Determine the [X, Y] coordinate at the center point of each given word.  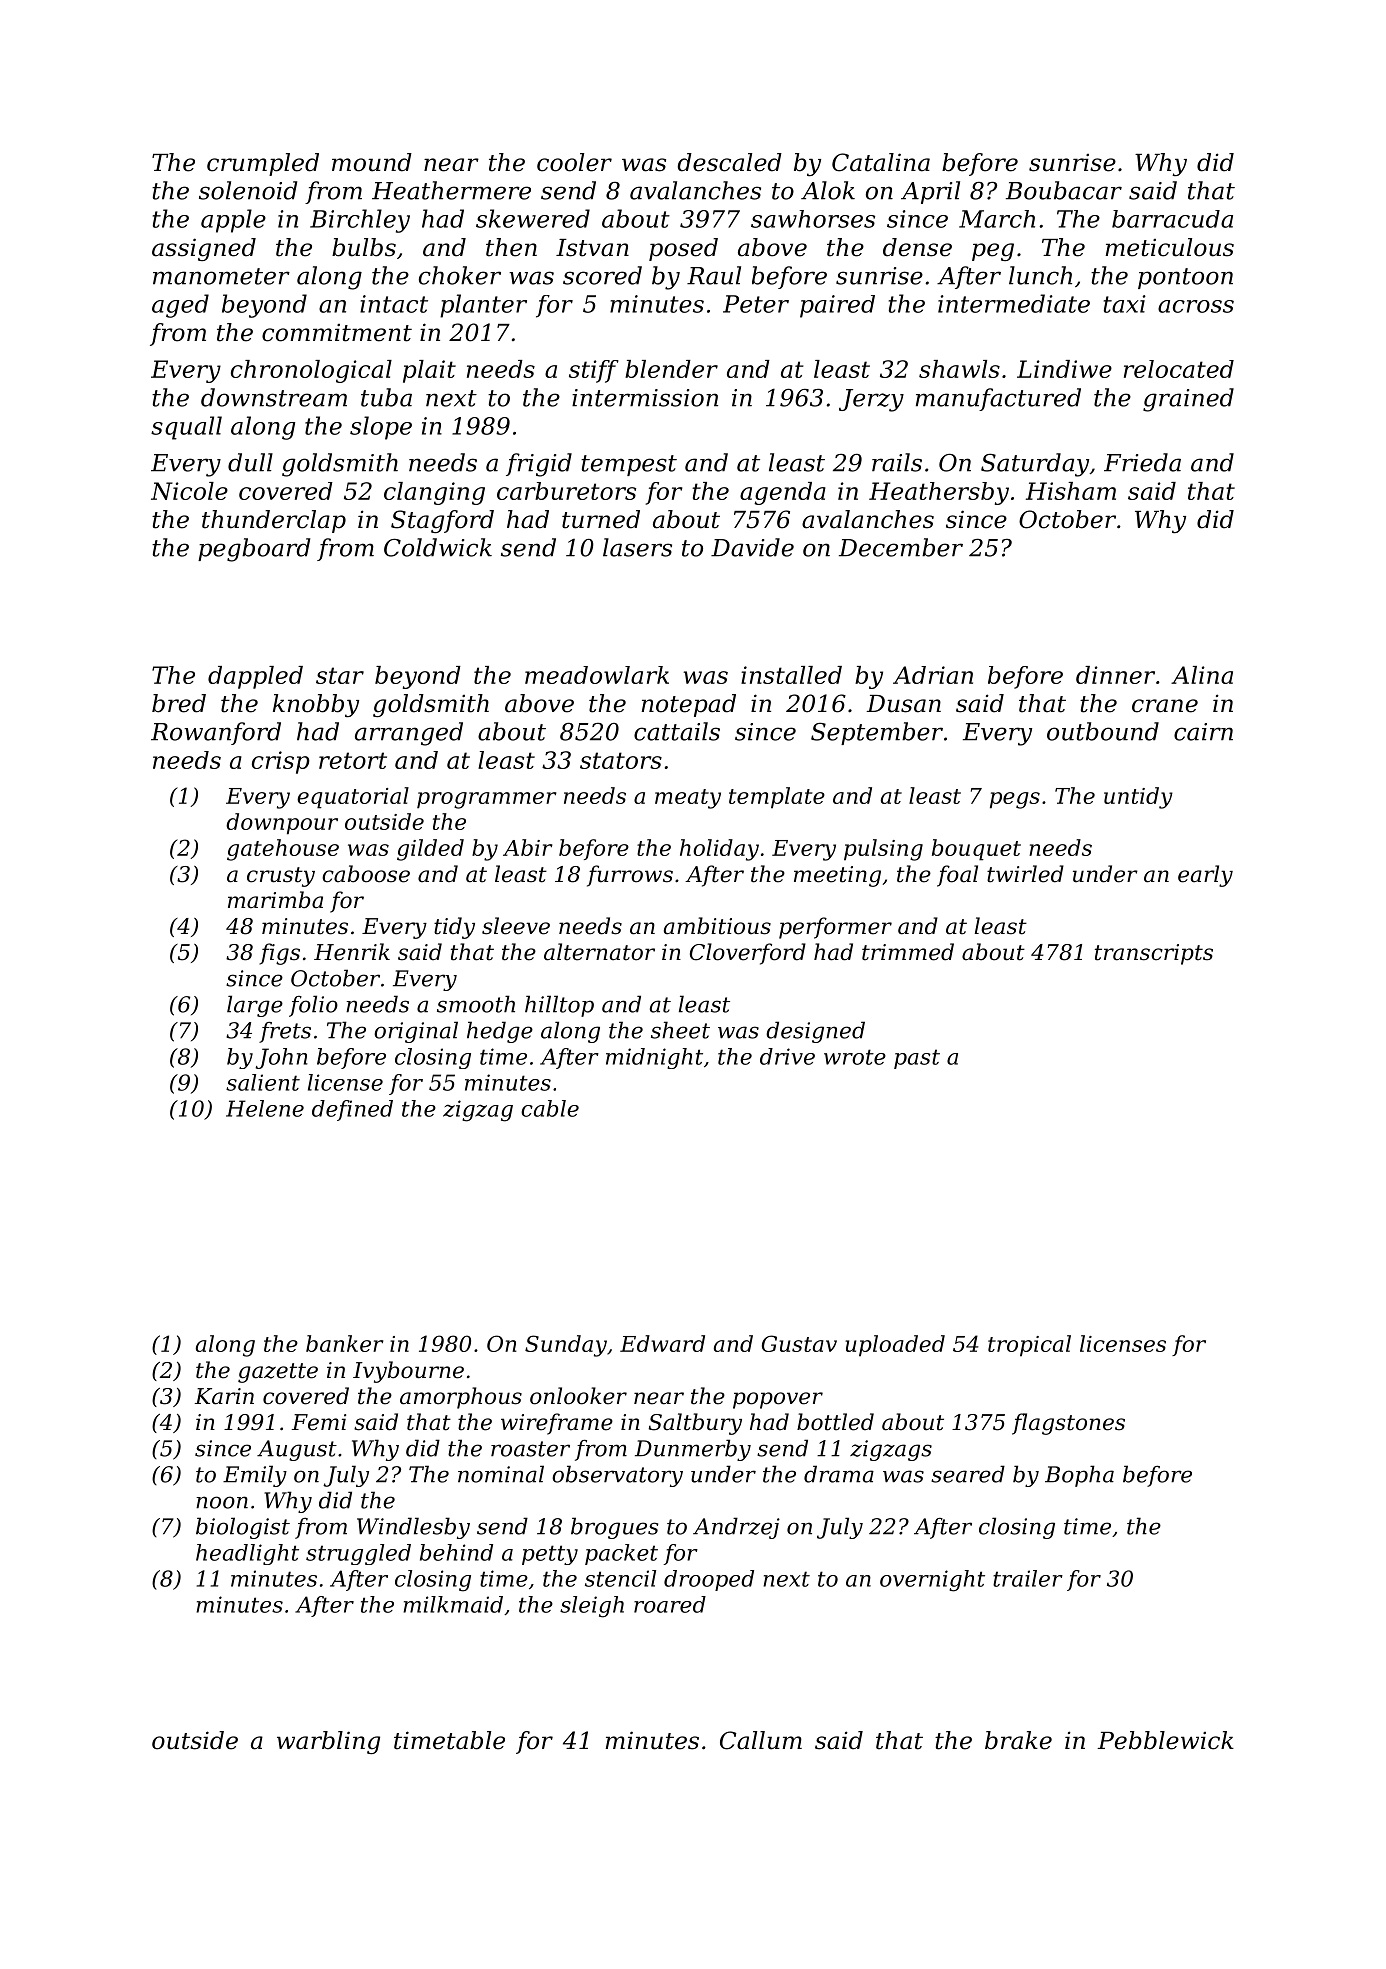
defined [352, 1110]
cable [550, 1108]
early [1205, 876]
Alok [828, 190]
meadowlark [597, 675]
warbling [328, 1742]
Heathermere [451, 190]
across [1196, 306]
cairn [1203, 732]
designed [815, 1032]
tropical [1029, 1346]
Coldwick [438, 547]
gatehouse [283, 850]
